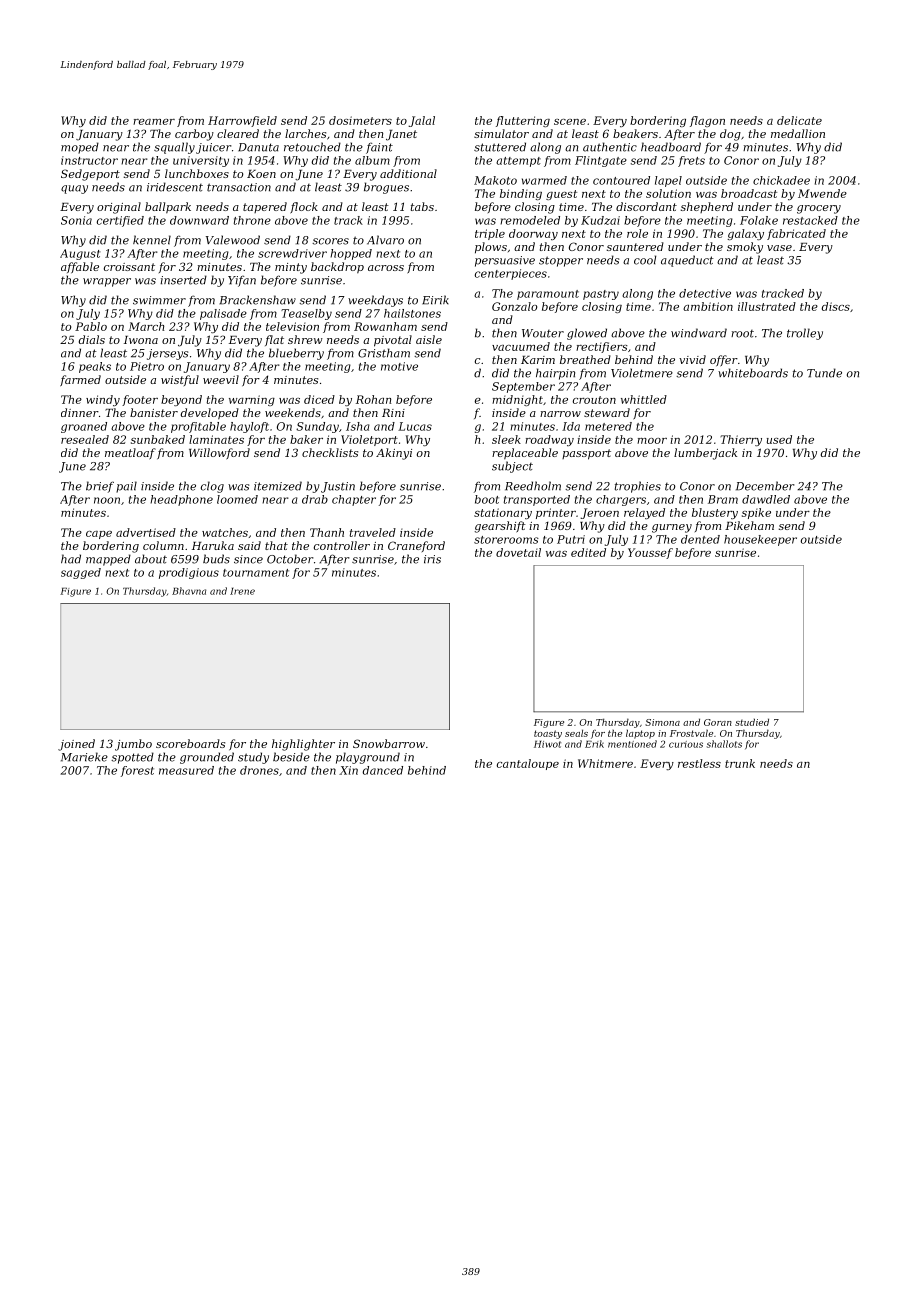  Describe the element at coordinates (561, 261) in the page. I see `stopper` at that location.
